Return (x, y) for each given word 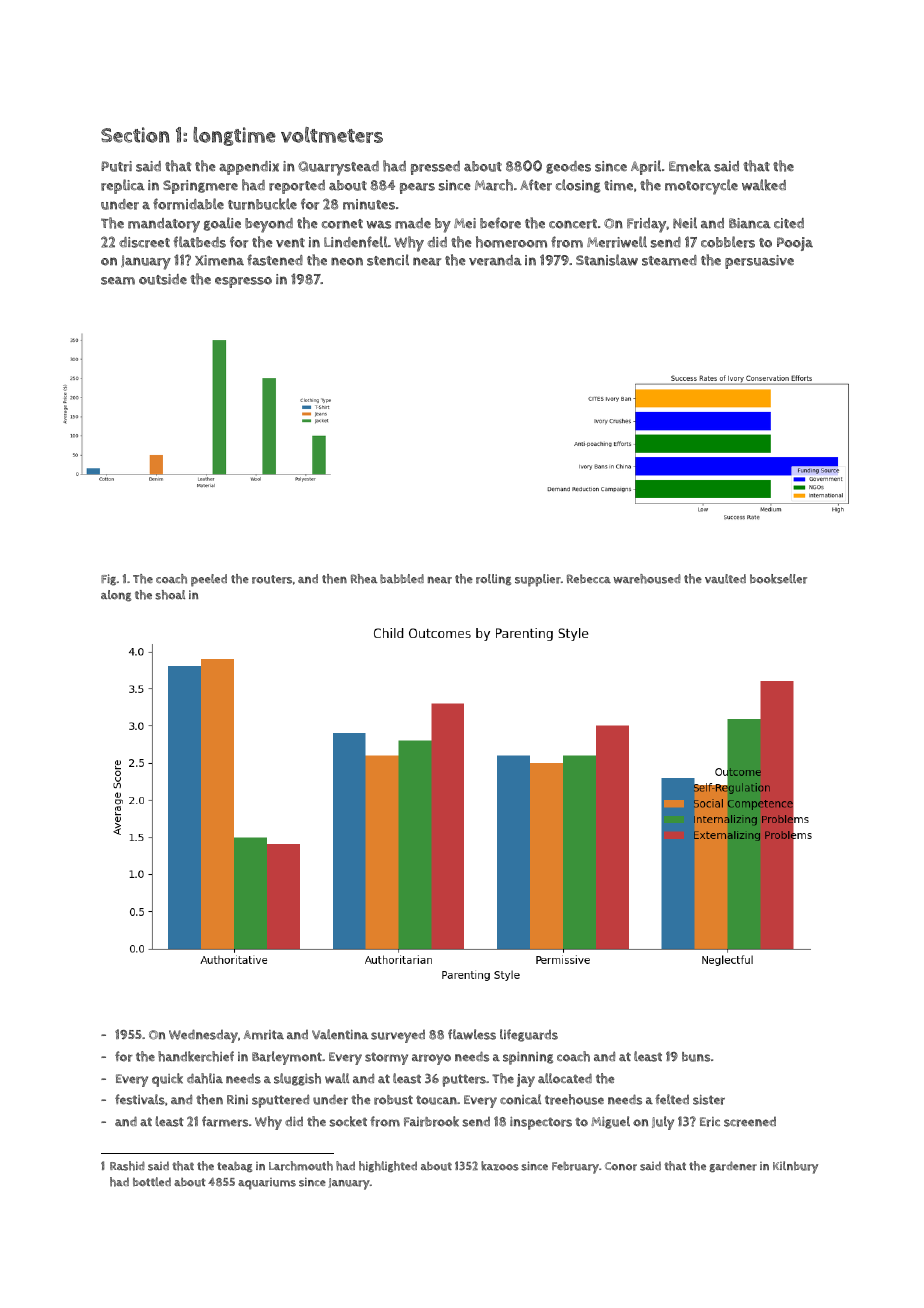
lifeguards (529, 1035)
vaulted (725, 579)
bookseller (778, 579)
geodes (568, 167)
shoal (170, 595)
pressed (435, 168)
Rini (237, 1099)
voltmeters (332, 135)
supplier (538, 580)
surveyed (398, 1036)
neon (347, 261)
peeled (209, 580)
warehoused (647, 579)
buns (696, 1057)
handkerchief (196, 1056)
